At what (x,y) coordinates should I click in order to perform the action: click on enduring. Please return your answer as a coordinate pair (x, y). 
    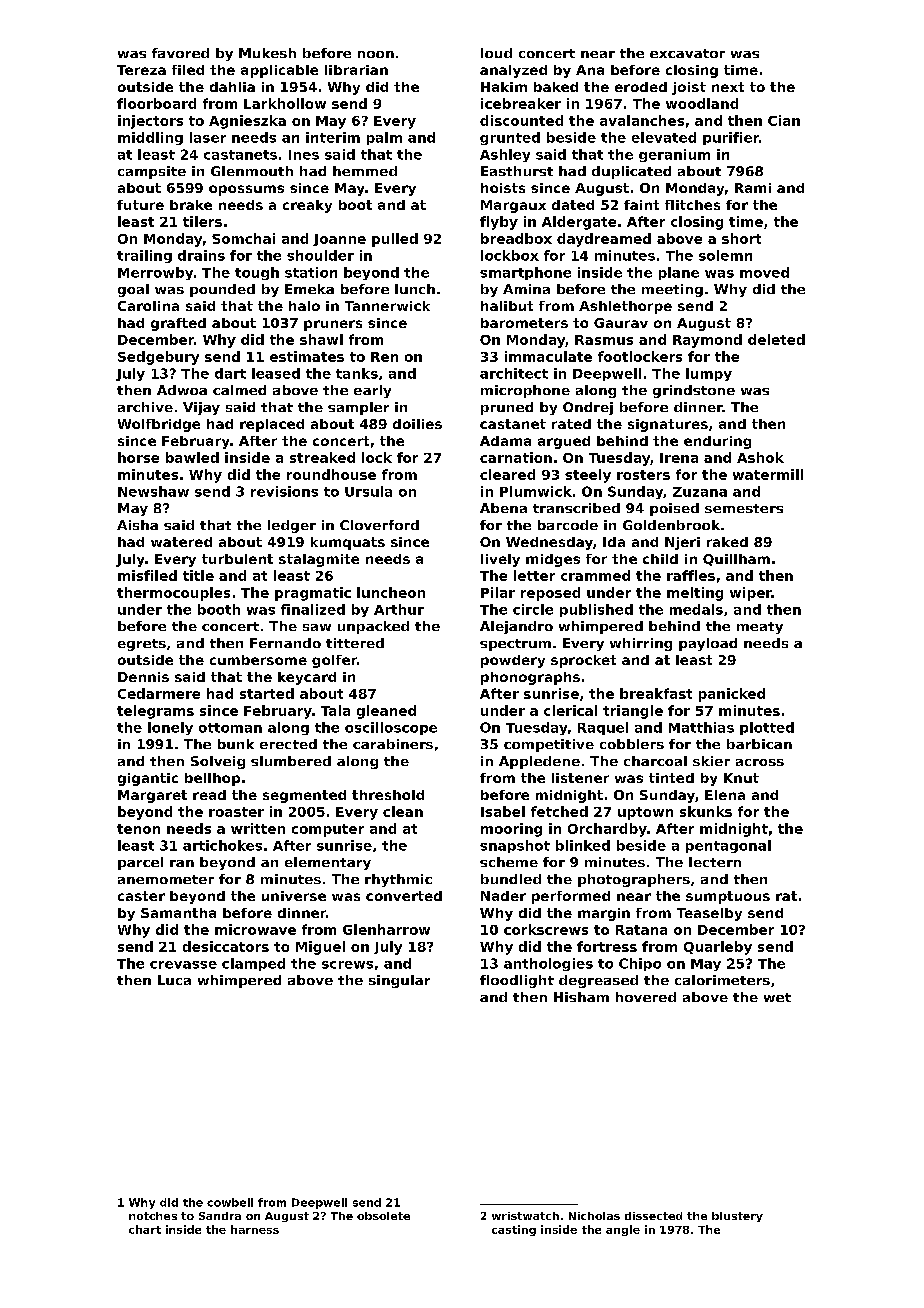
    Looking at the image, I should click on (717, 442).
